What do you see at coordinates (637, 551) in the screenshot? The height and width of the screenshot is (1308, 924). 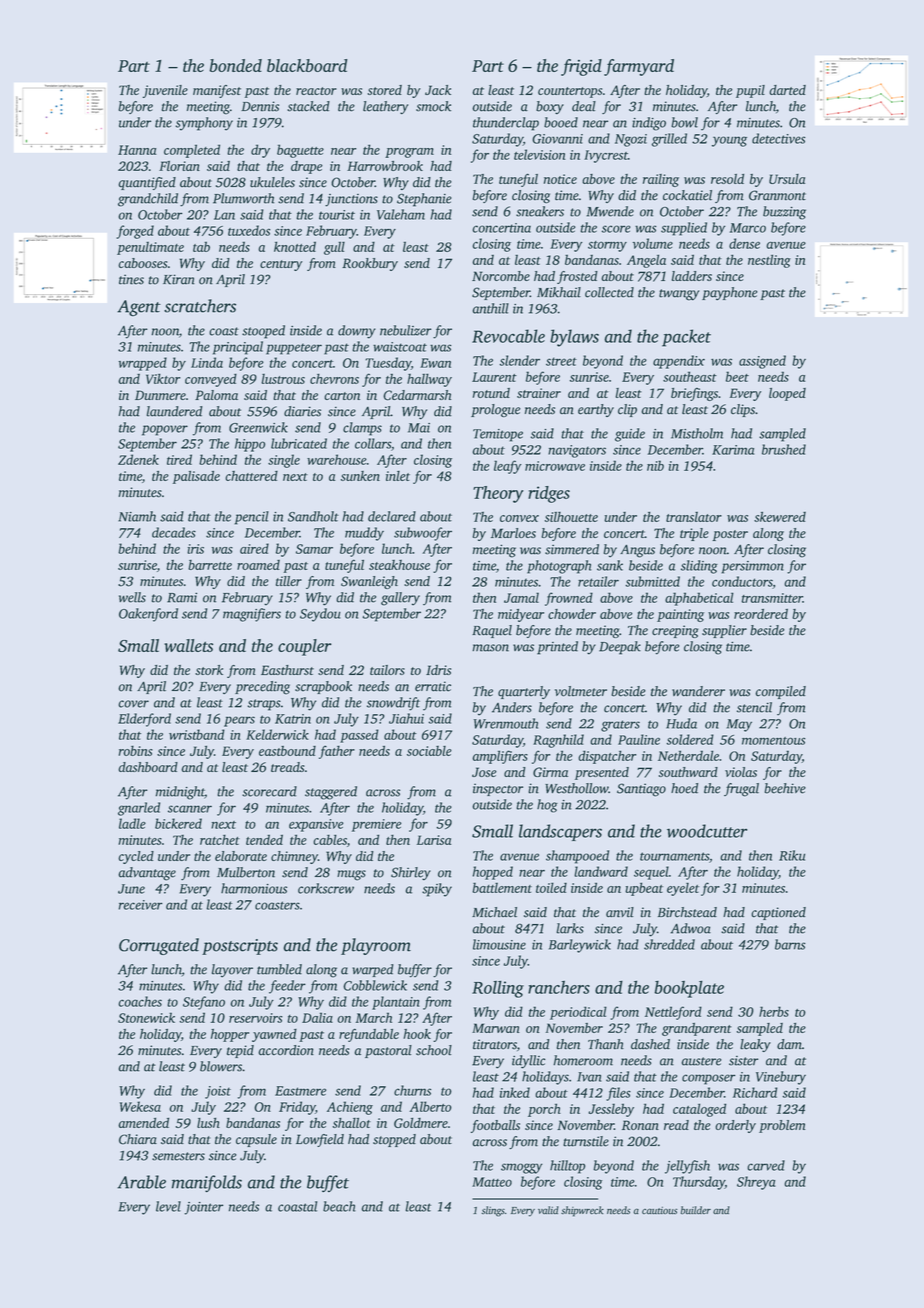 I see `Angus` at bounding box center [637, 551].
